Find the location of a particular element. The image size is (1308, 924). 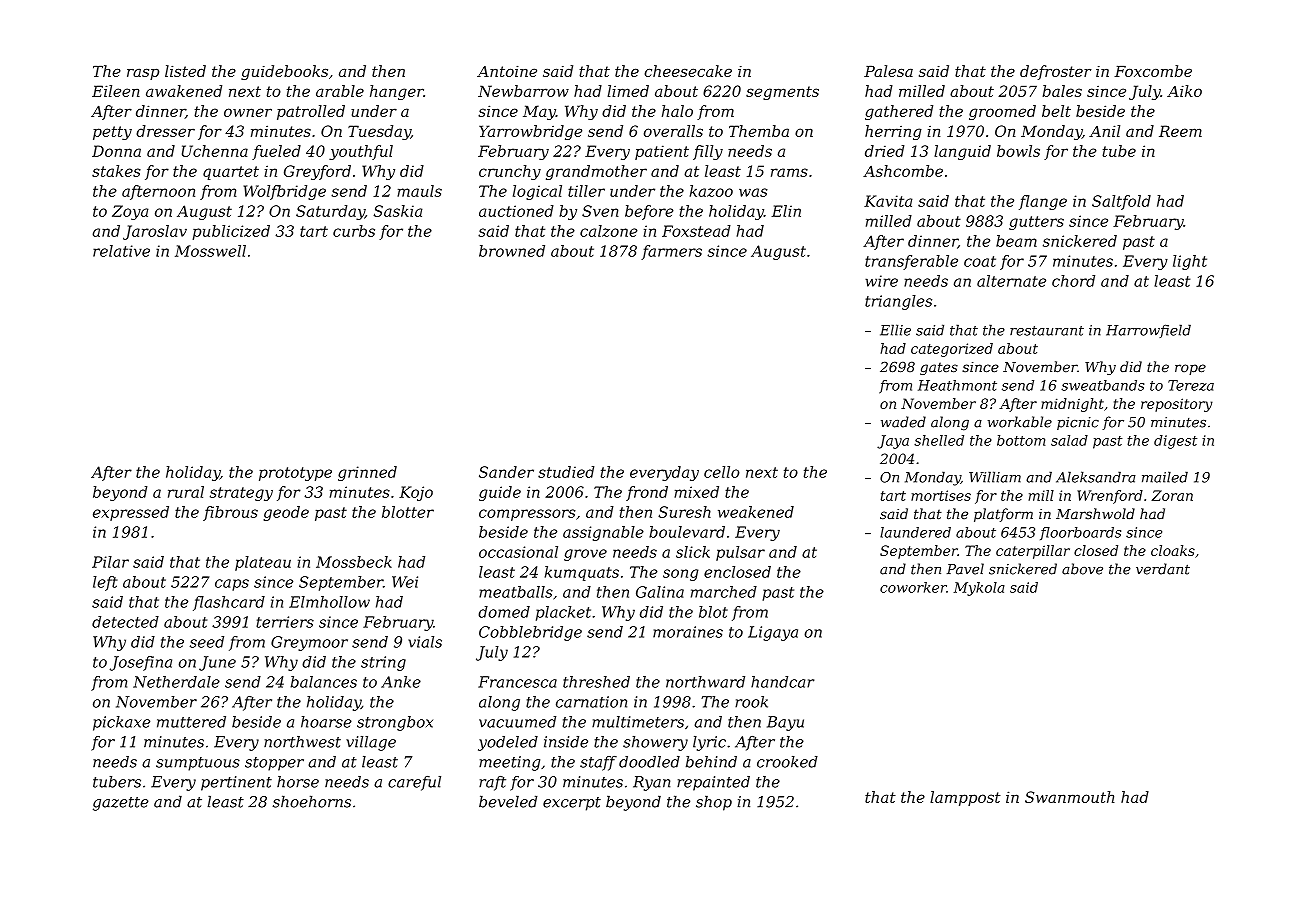

pickaxe is located at coordinates (121, 723).
